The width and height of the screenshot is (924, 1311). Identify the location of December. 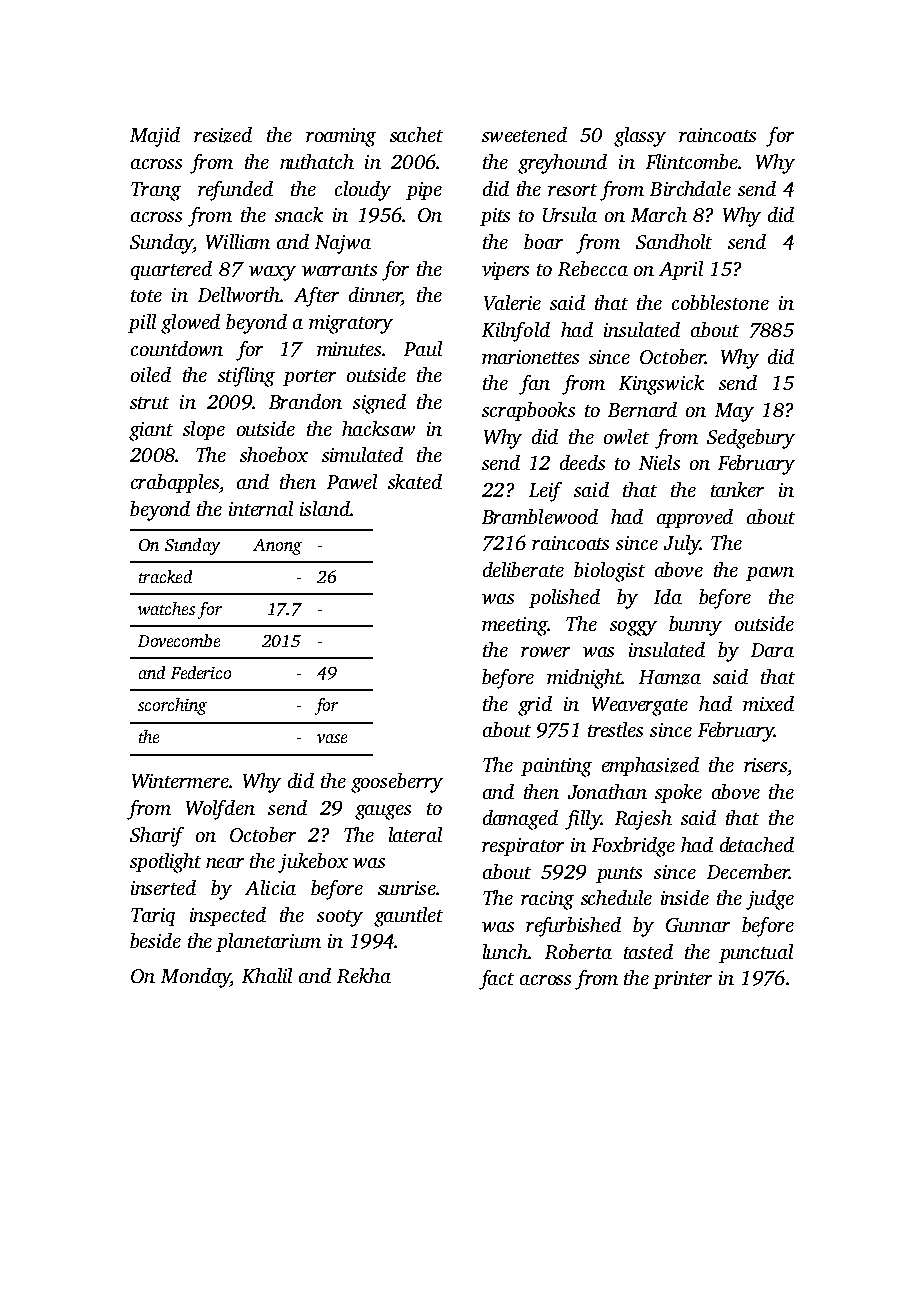
(748, 871).
